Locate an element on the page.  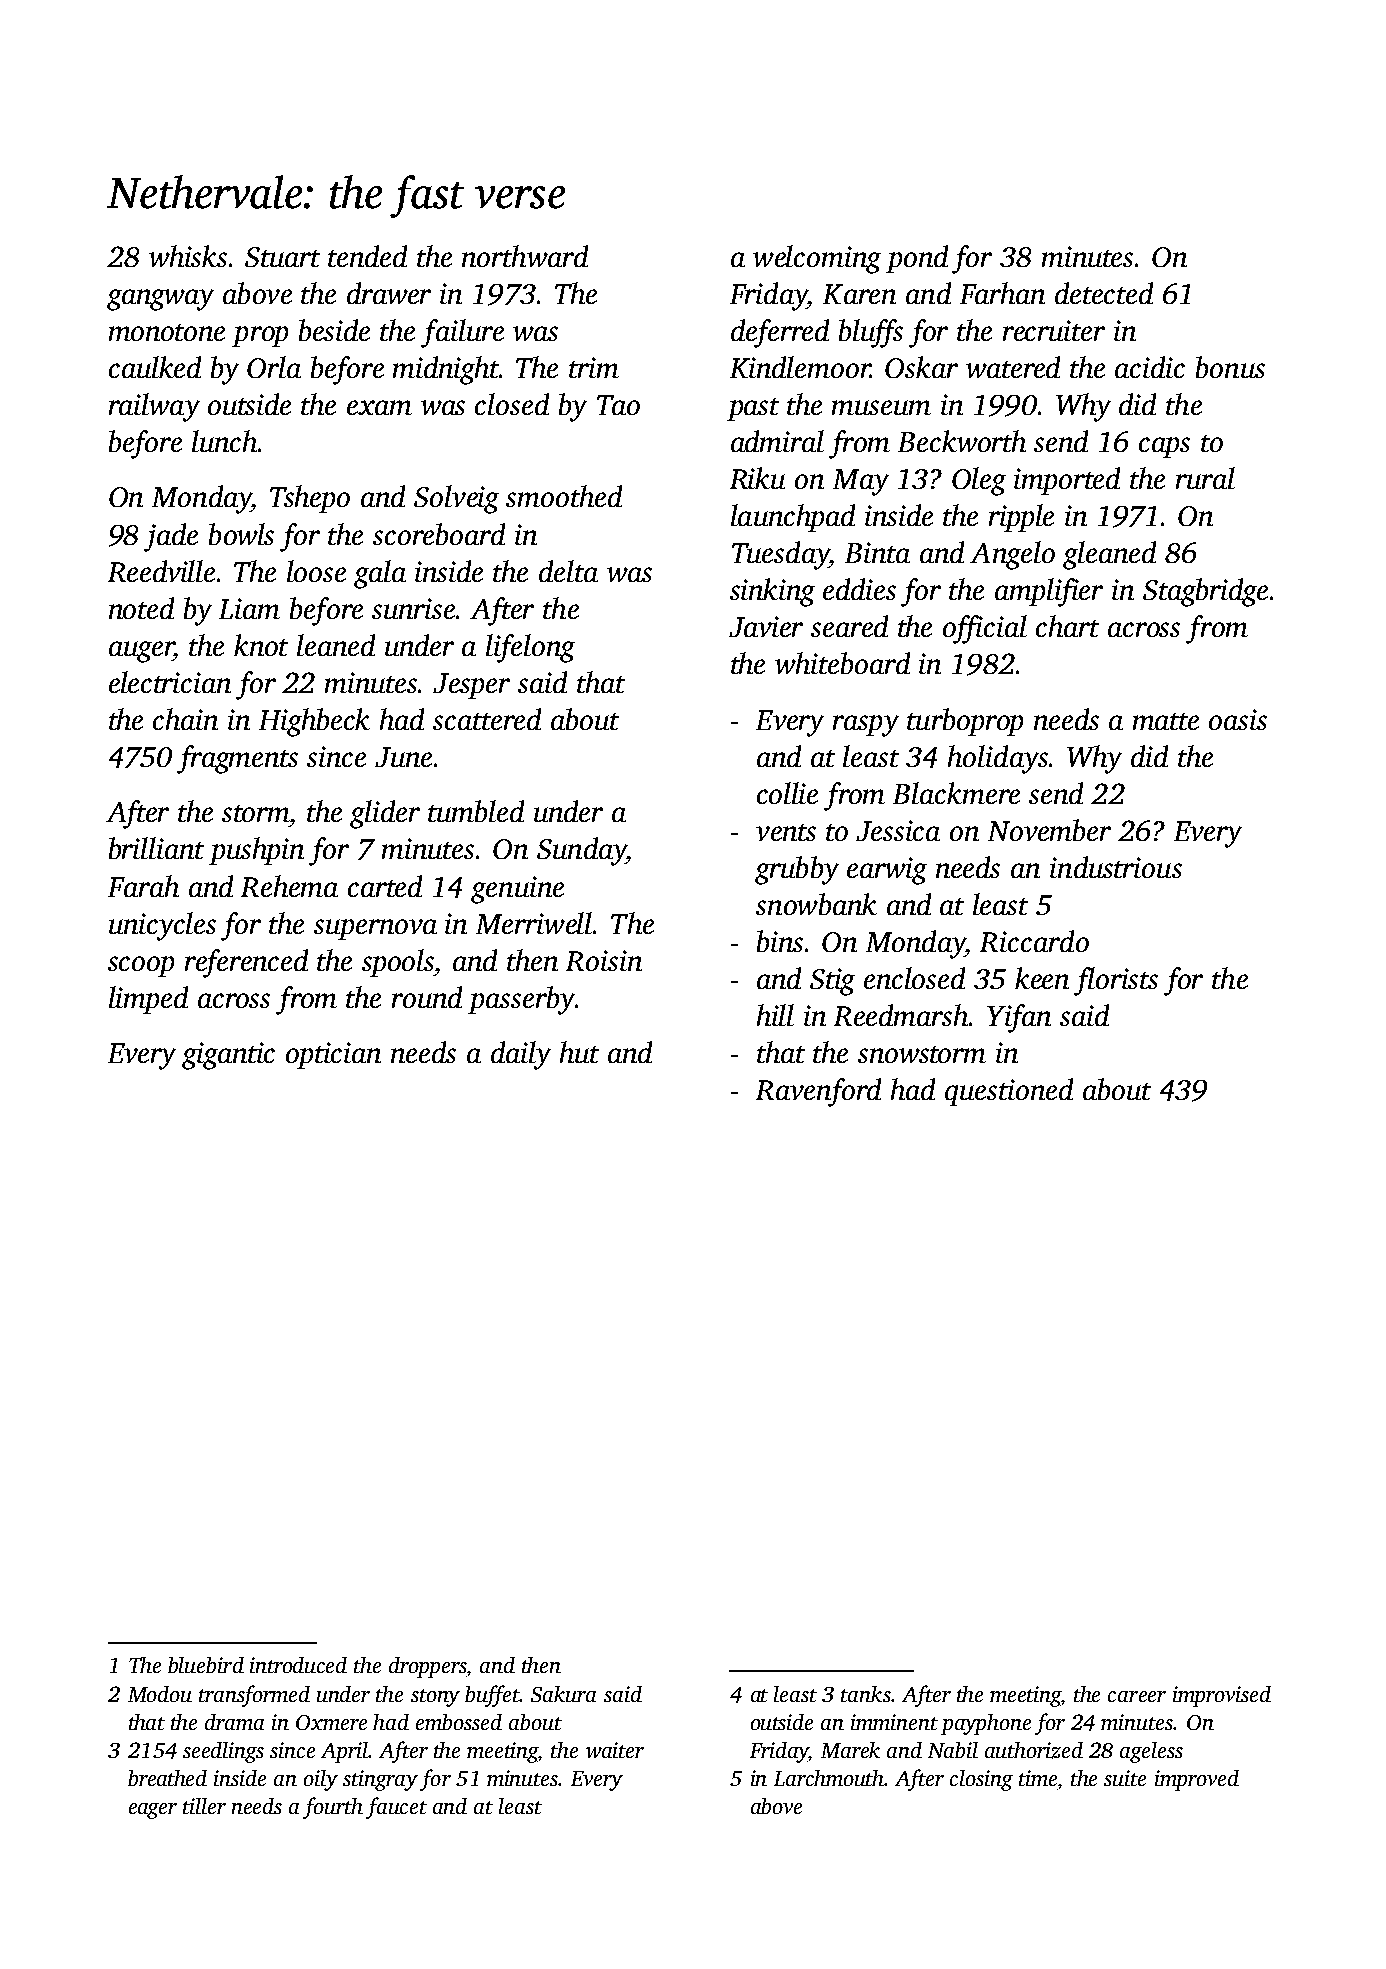
rural is located at coordinates (1205, 478).
